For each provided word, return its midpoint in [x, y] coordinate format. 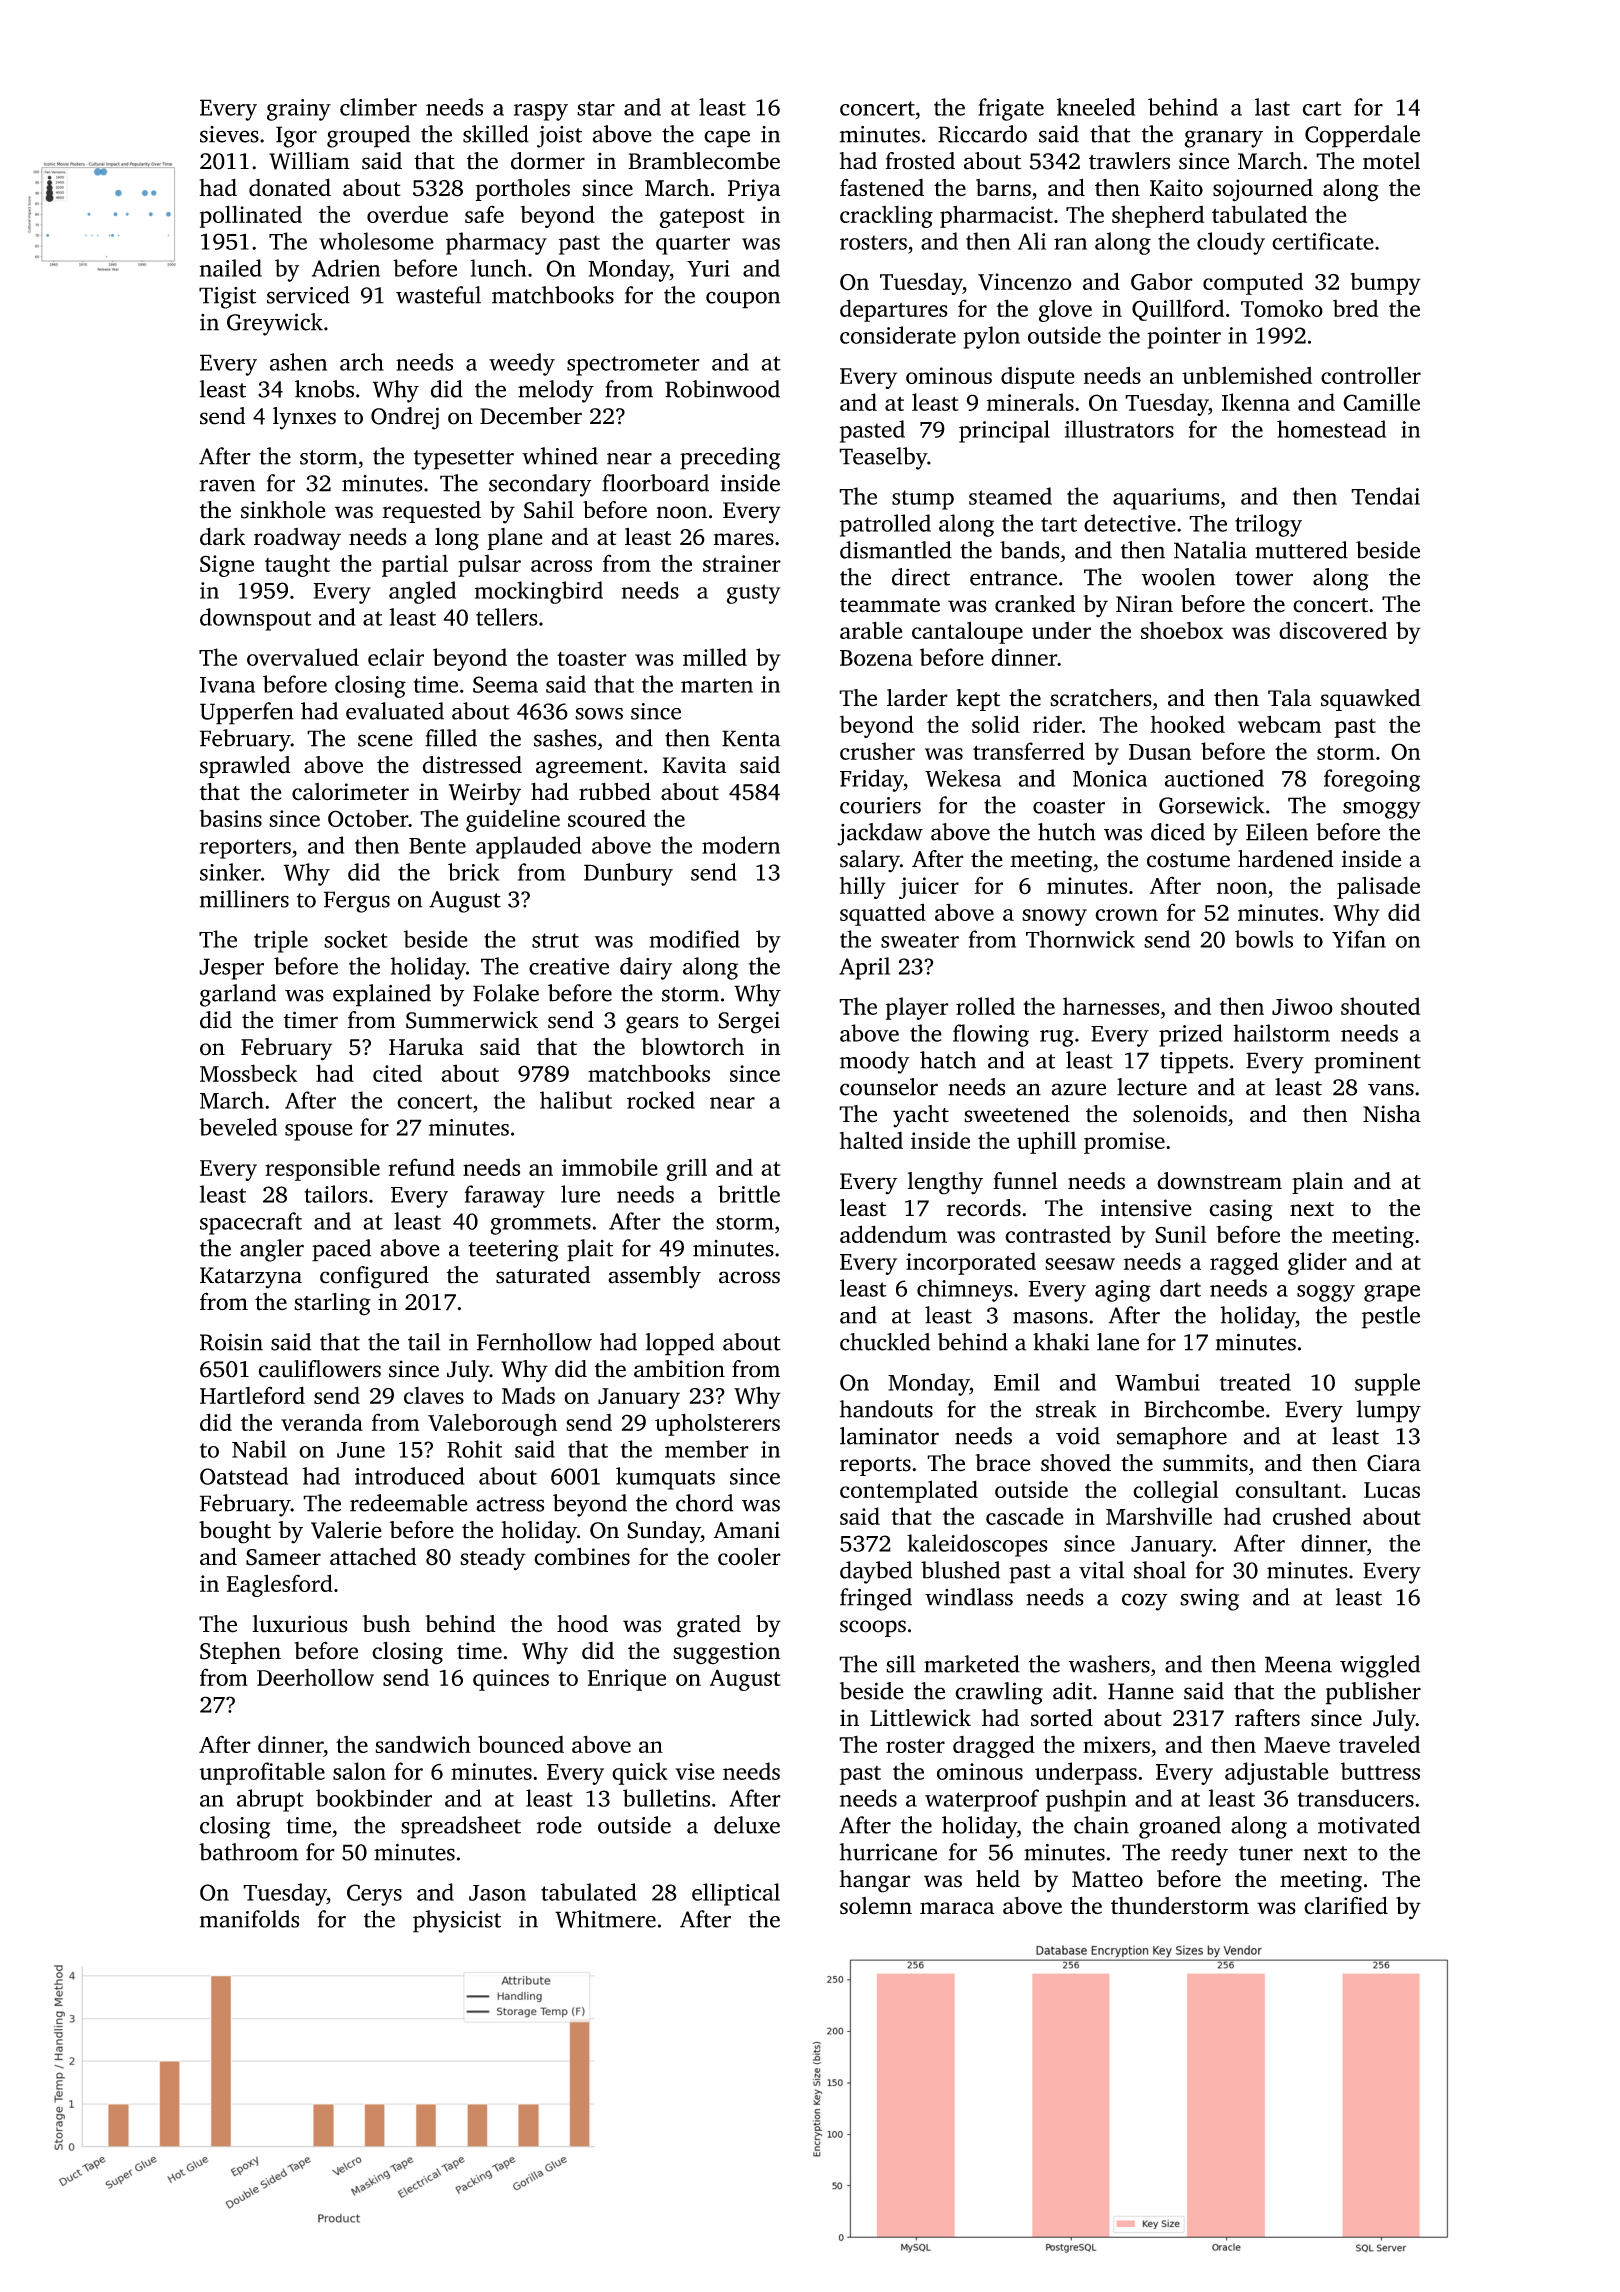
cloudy [1231, 243]
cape [727, 139]
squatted [883, 914]
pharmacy [496, 243]
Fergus [357, 902]
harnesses [1111, 1006]
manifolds [249, 1919]
